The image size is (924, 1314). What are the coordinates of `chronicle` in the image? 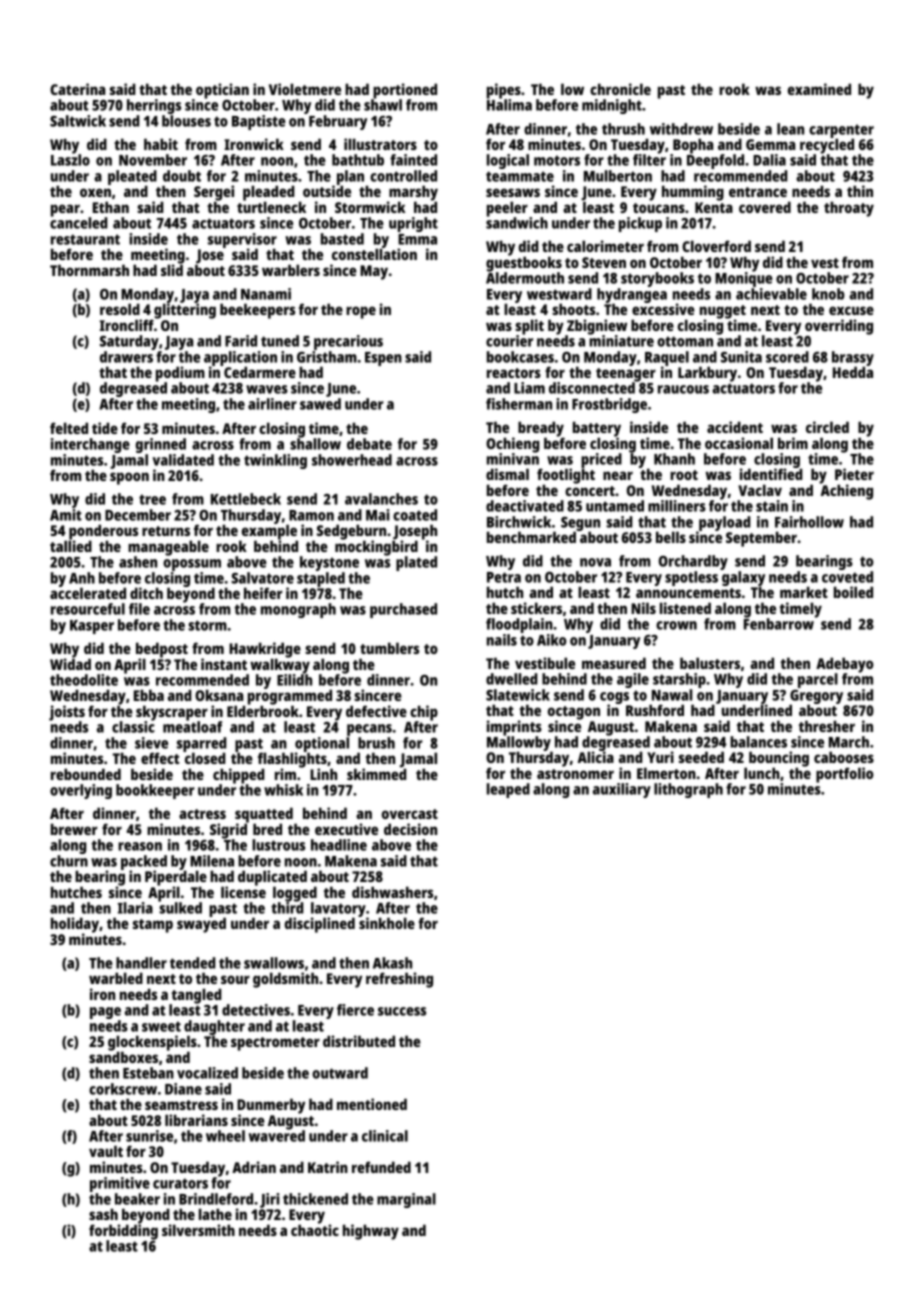 It's located at (620, 89).
